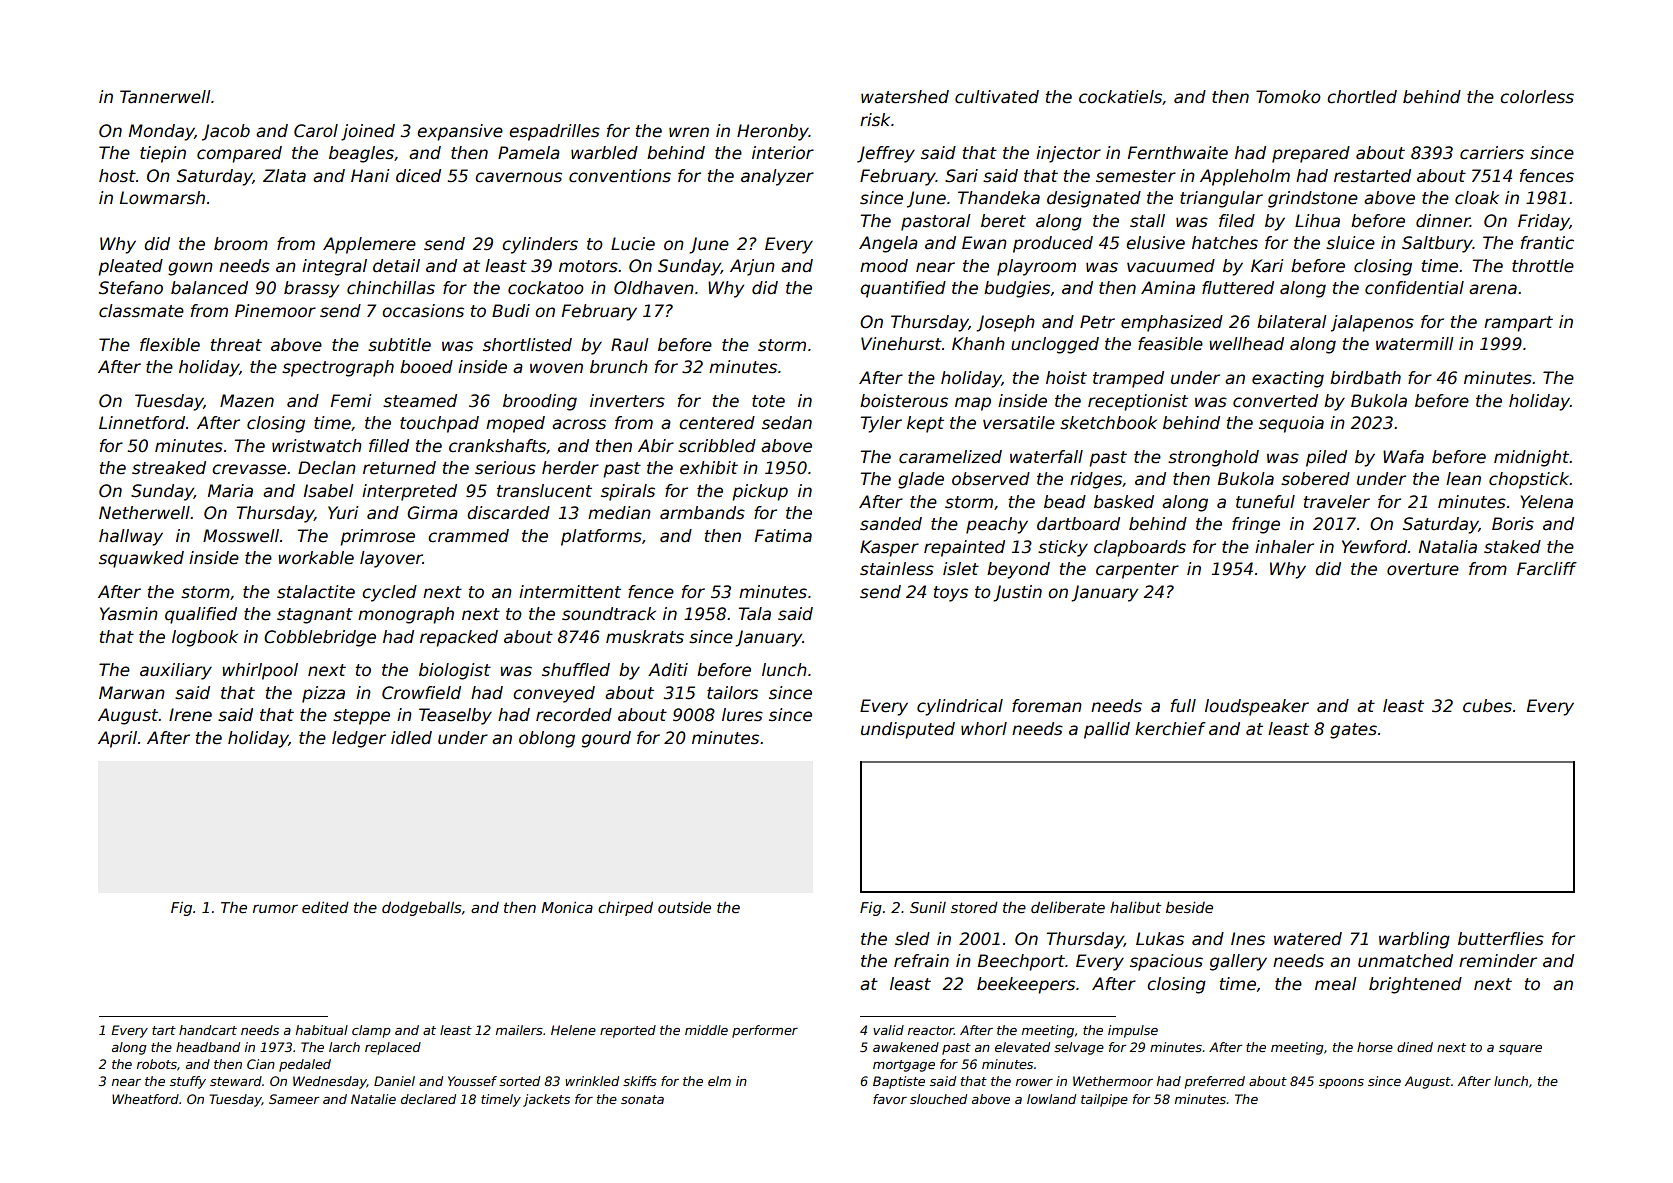  Describe the element at coordinates (1518, 324) in the page. I see `rampart` at that location.
